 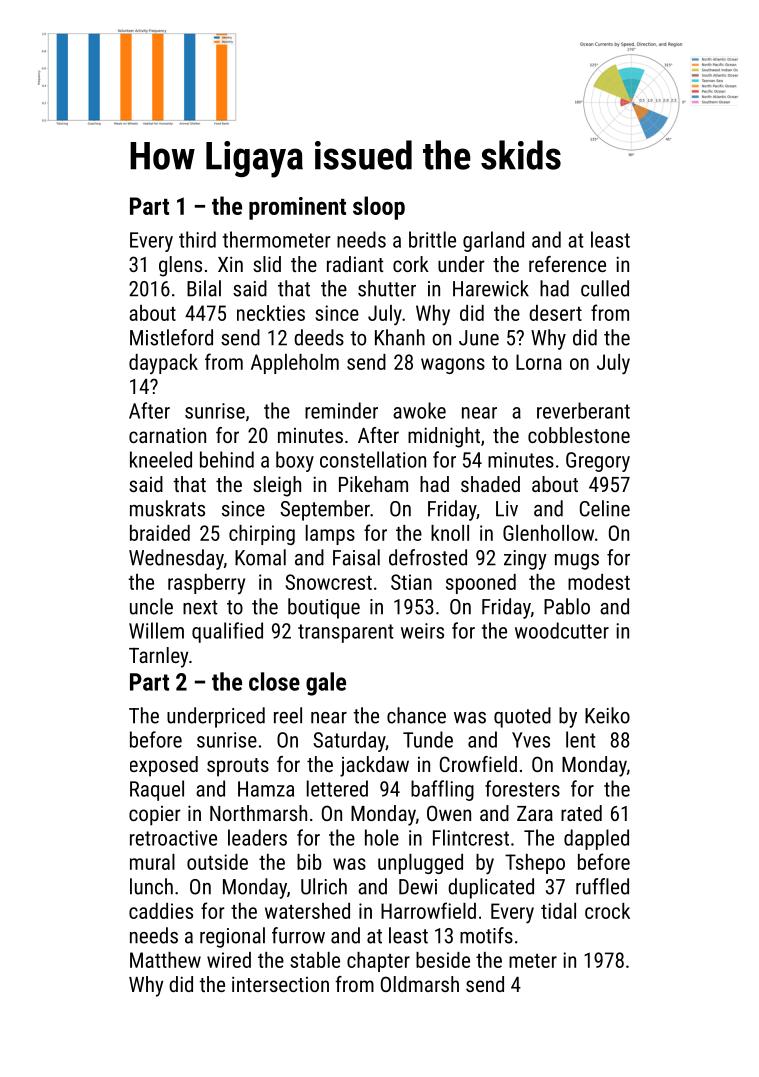 I want to click on radiant, so click(x=355, y=264).
